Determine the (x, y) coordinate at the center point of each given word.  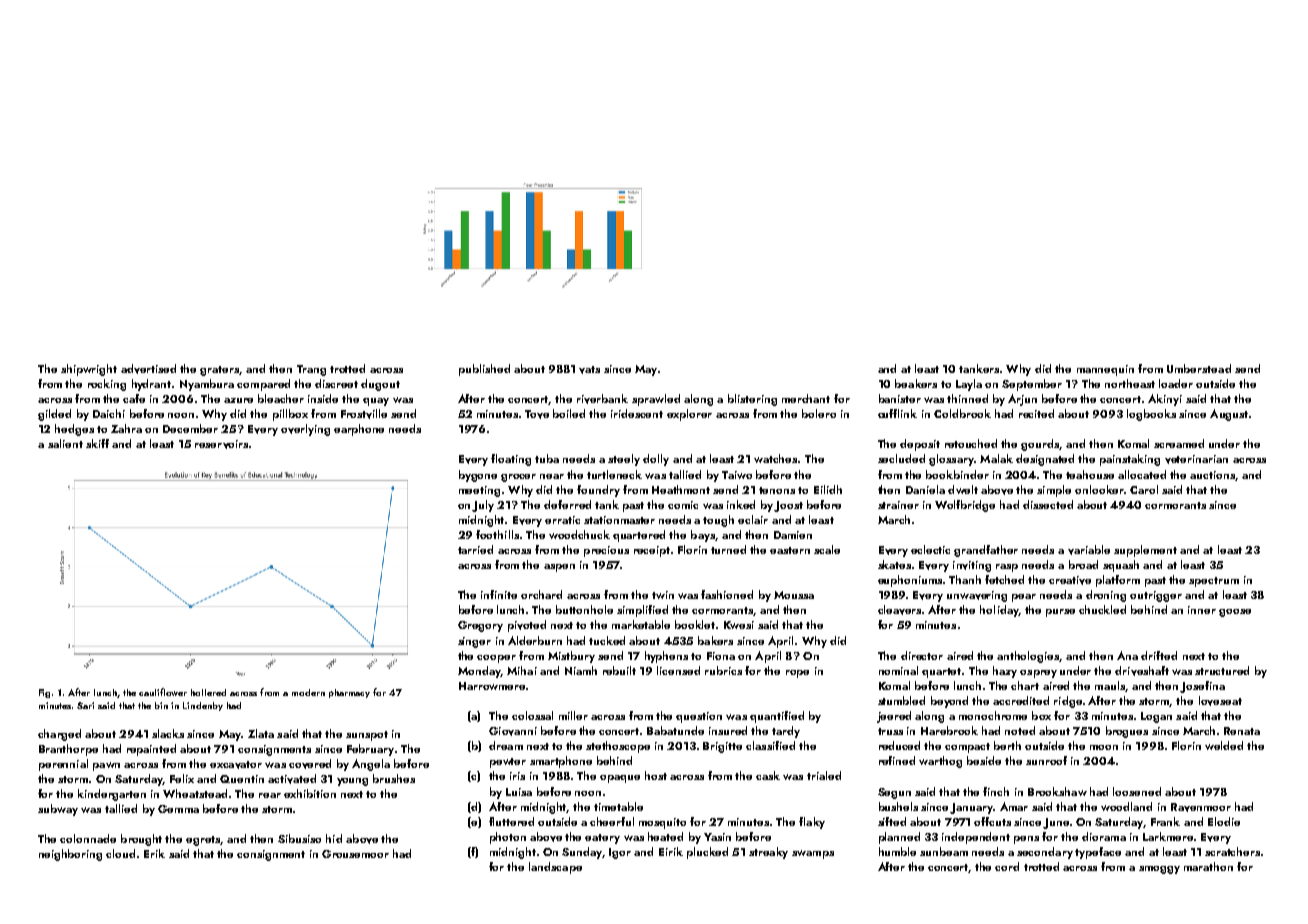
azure (238, 400)
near (552, 476)
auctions (1212, 475)
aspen (559, 568)
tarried (475, 549)
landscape (555, 868)
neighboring (70, 855)
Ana (1127, 655)
